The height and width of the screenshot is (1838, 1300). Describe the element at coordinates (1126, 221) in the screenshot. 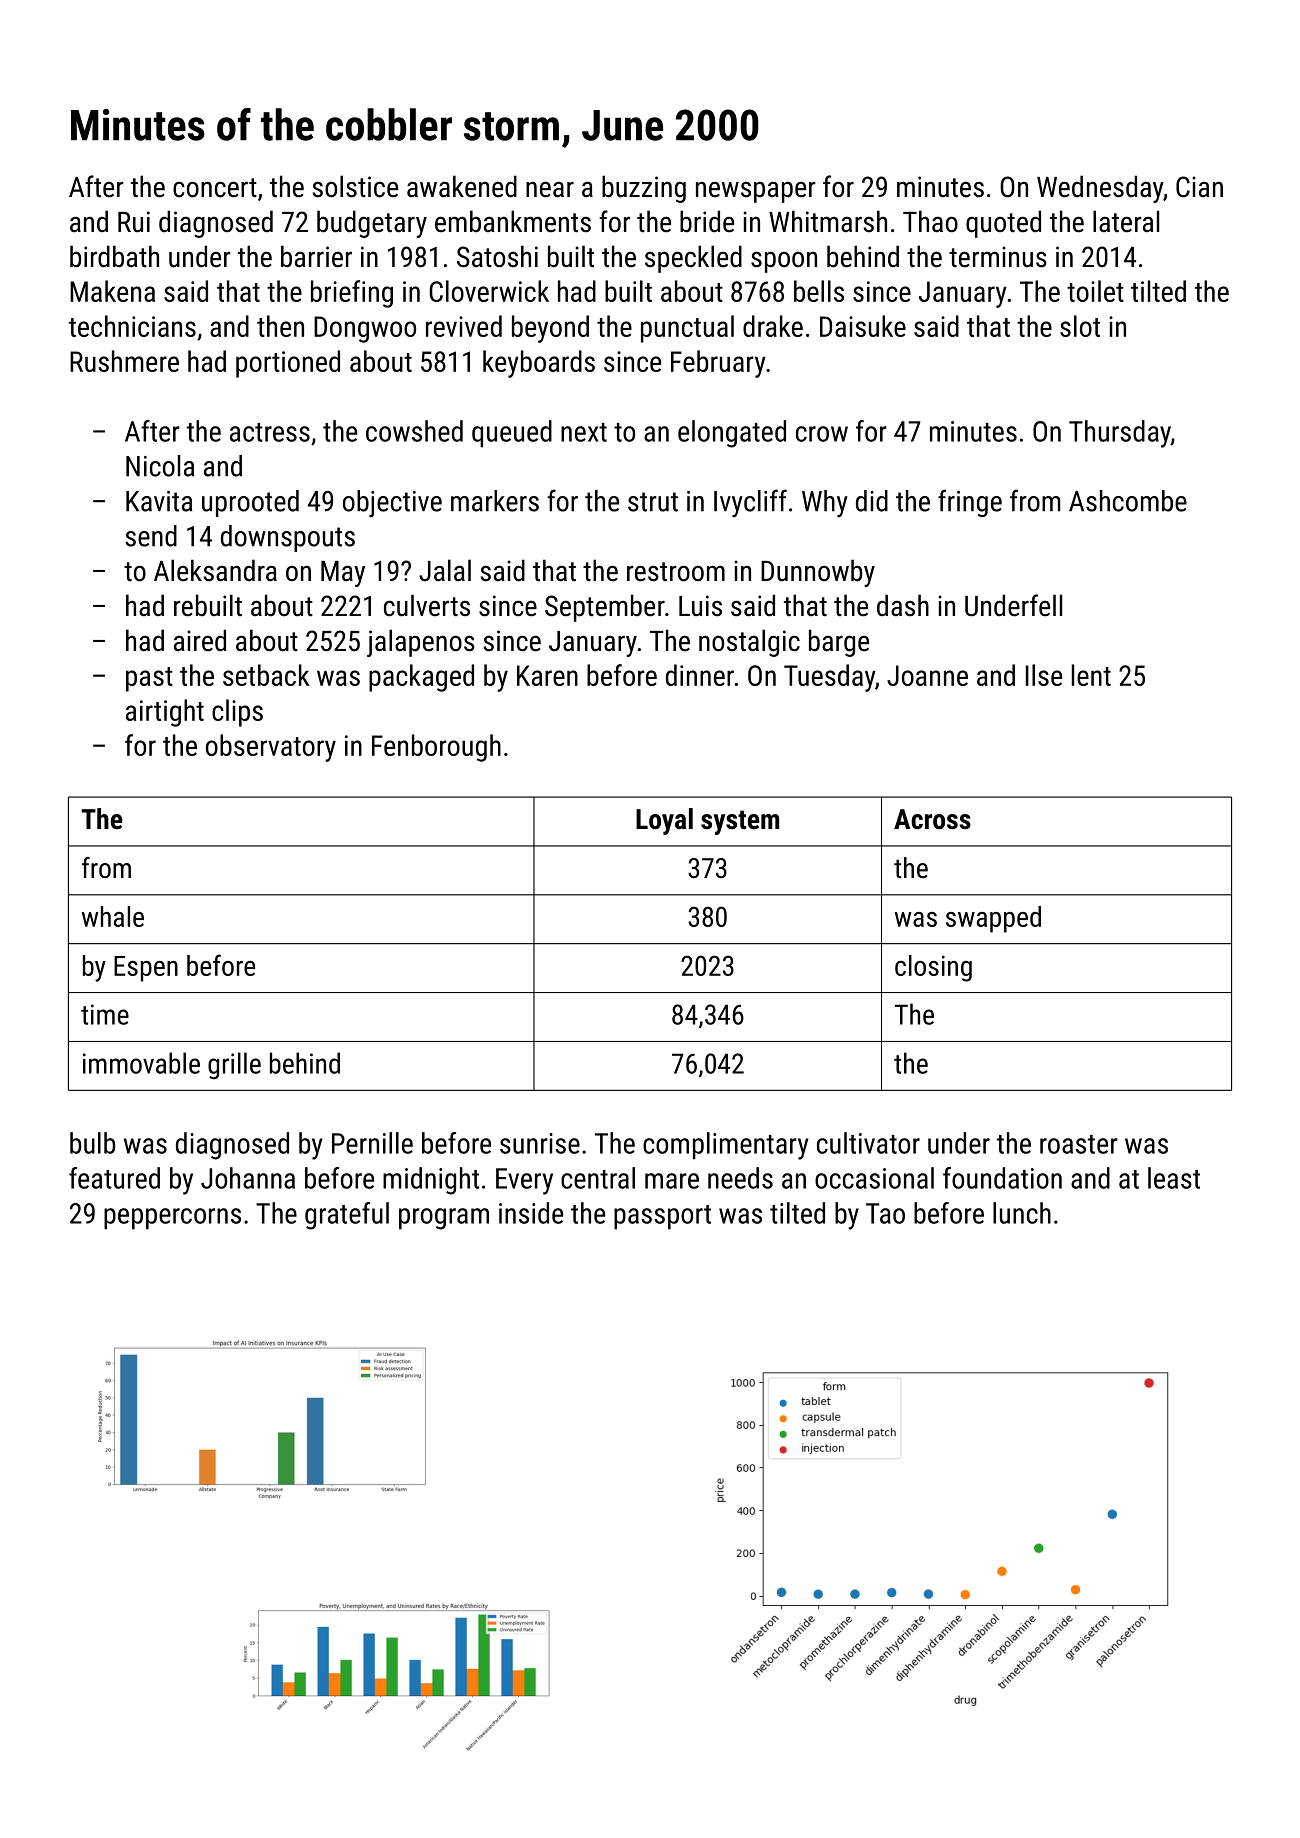

I see `lateral` at that location.
